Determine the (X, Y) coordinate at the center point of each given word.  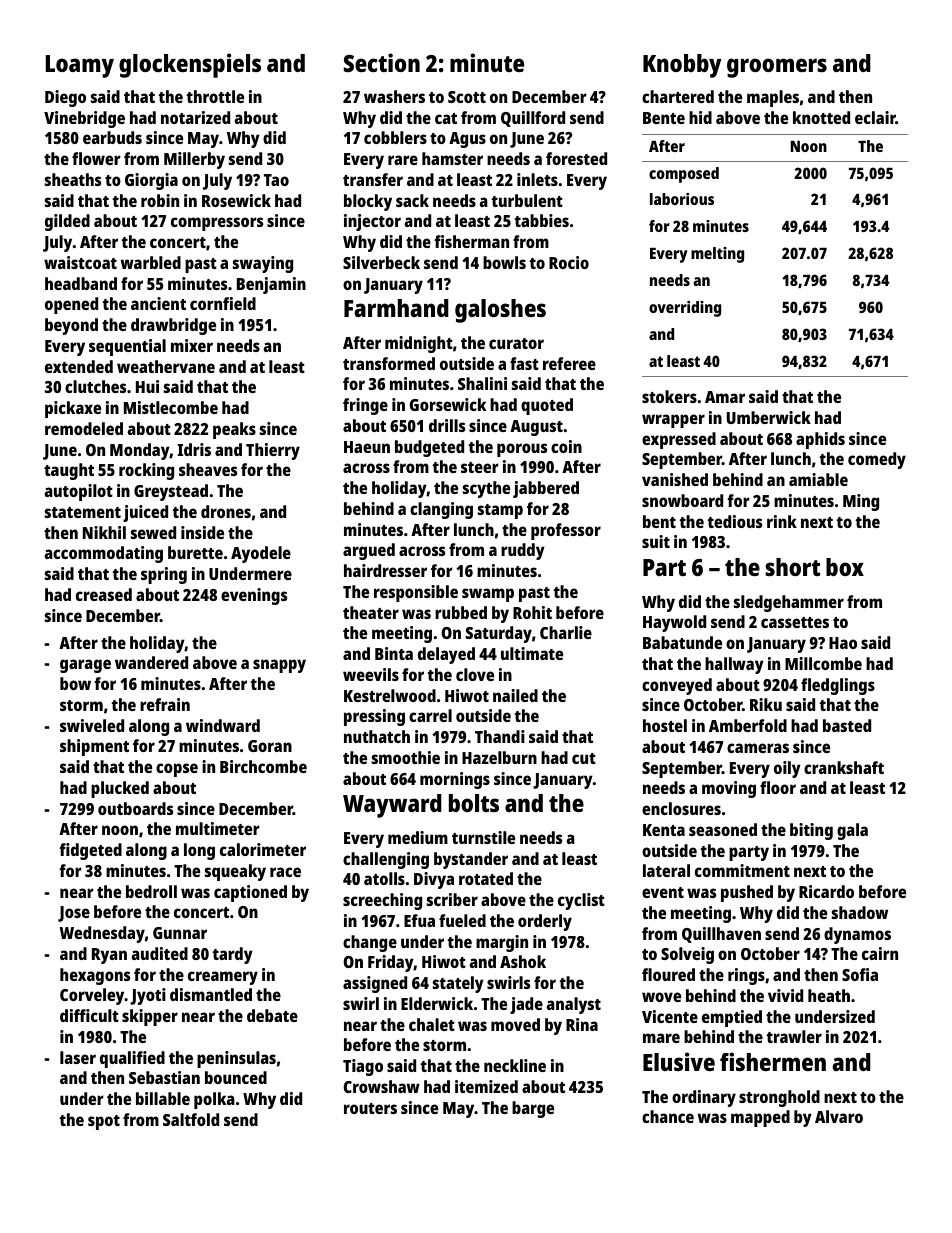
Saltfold (191, 1119)
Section (382, 62)
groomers (777, 68)
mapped (760, 1118)
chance (668, 1116)
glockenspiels (190, 65)
